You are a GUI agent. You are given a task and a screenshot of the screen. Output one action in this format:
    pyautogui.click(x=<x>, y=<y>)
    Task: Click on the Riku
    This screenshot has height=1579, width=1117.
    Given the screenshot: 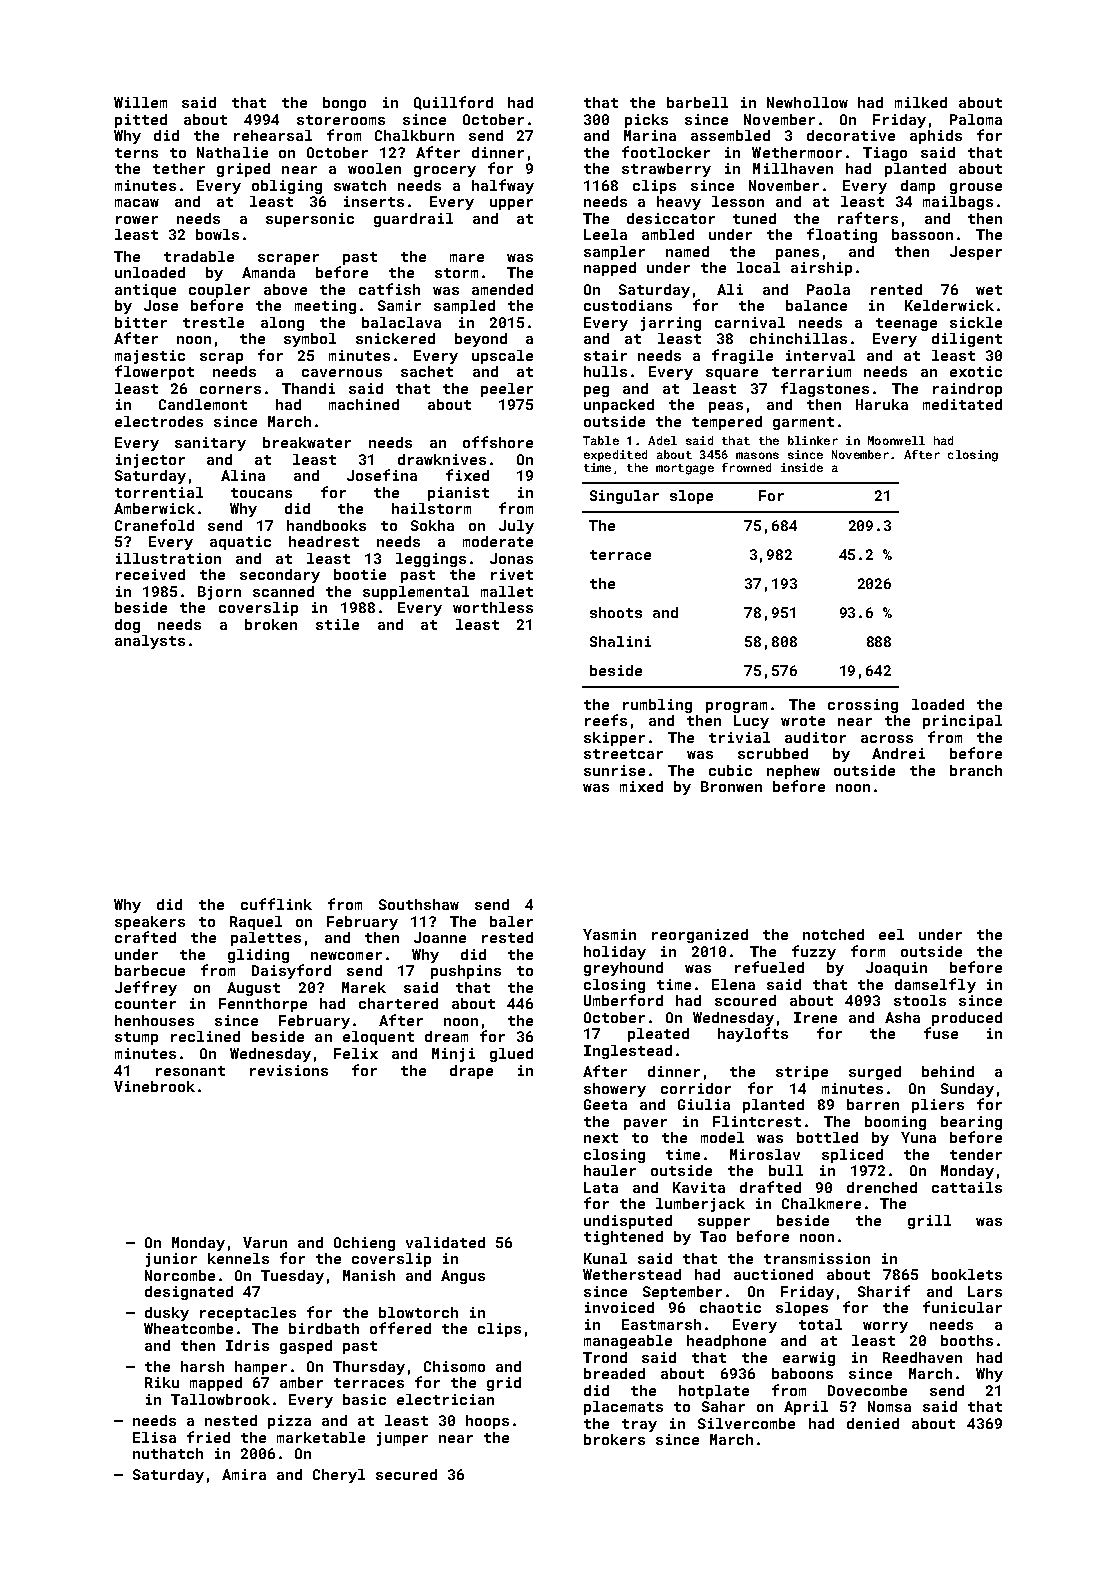 What is the action you would take?
    pyautogui.click(x=162, y=1382)
